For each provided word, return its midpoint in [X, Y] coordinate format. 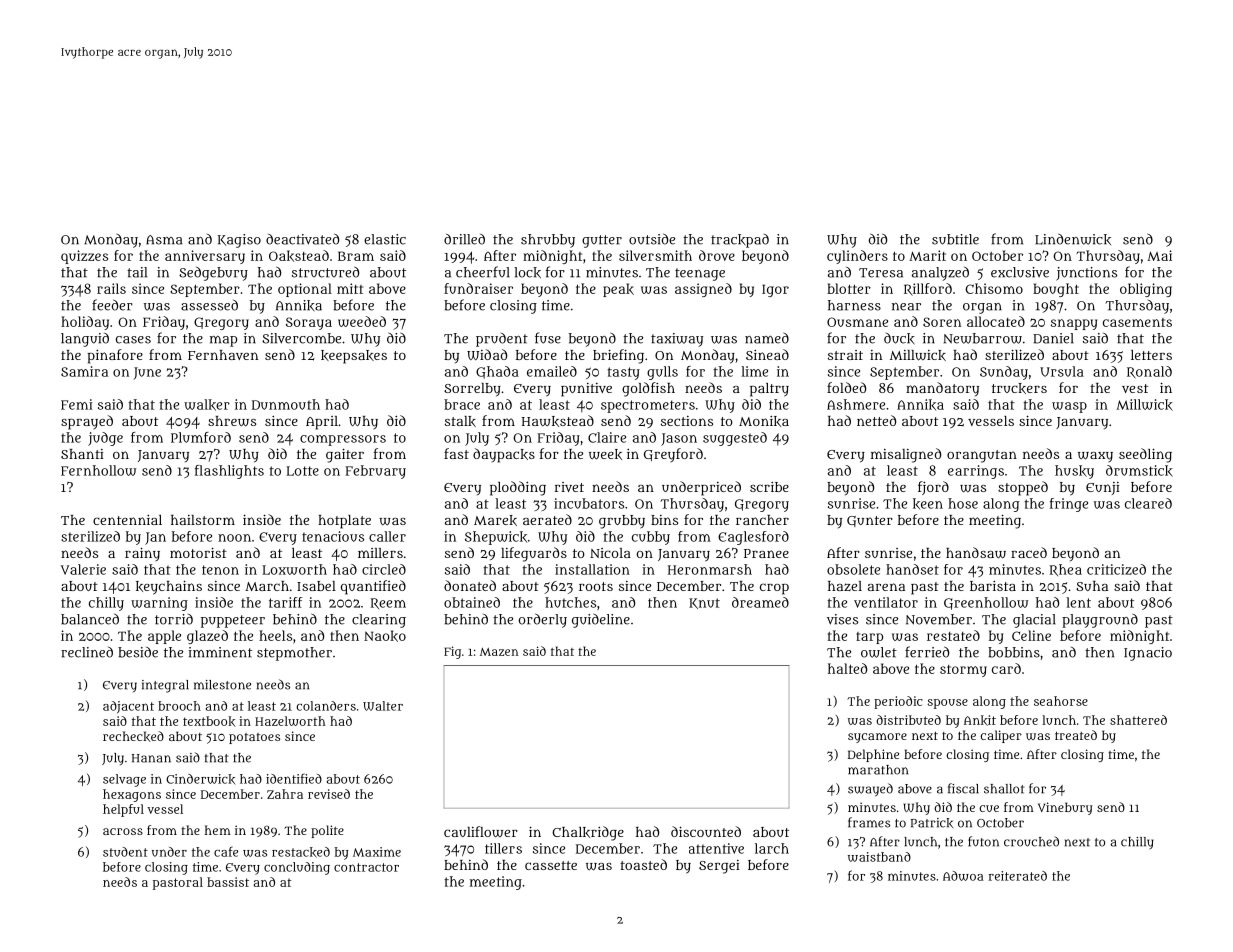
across [123, 831]
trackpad [740, 241]
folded [846, 387]
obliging [1146, 290]
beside [138, 652]
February [375, 472]
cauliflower [481, 832]
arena [886, 587]
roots [596, 586]
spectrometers [648, 406]
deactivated [302, 239]
